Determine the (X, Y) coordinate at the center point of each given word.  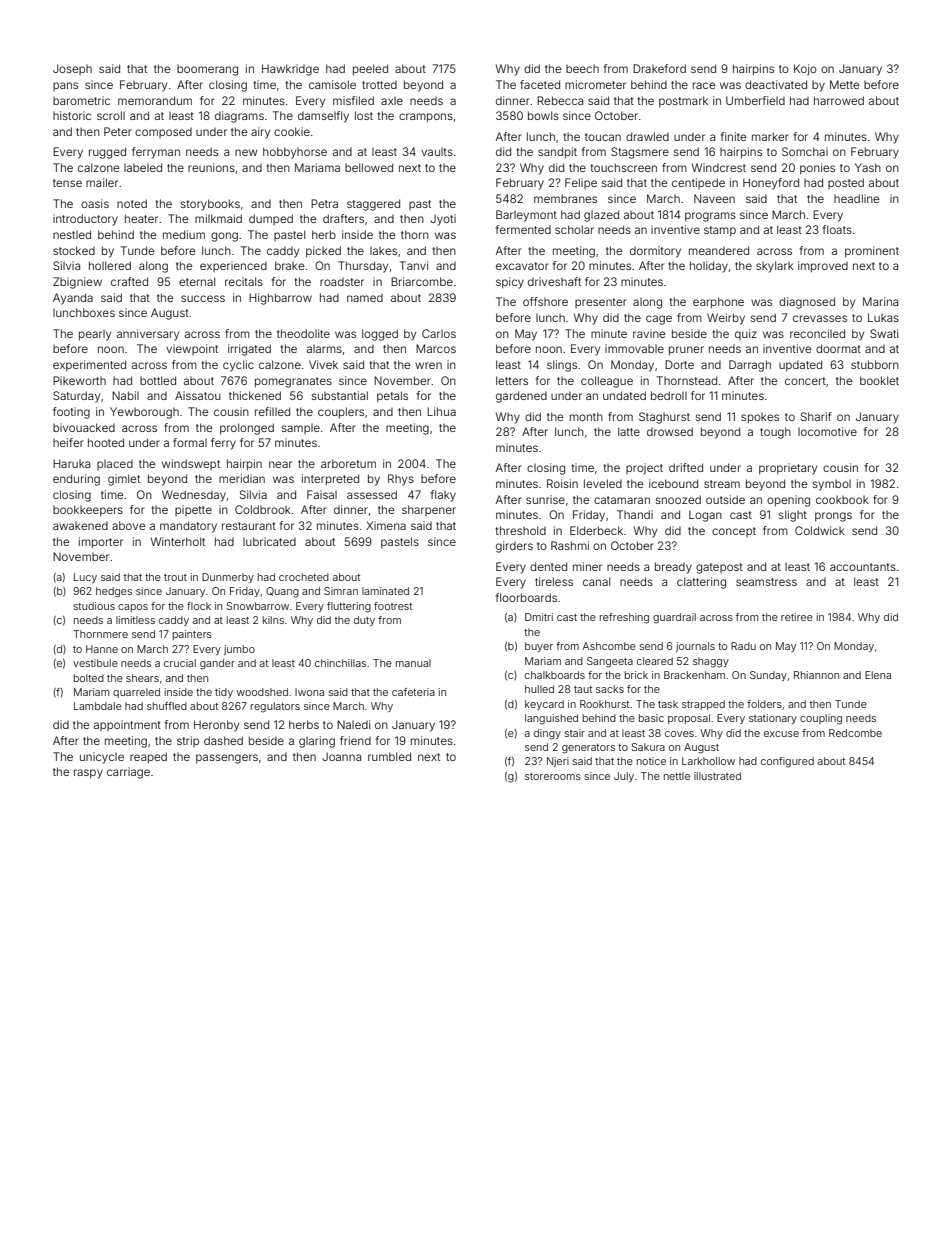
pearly (95, 335)
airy (260, 133)
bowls (543, 115)
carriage (128, 773)
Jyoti (443, 220)
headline (856, 198)
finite (733, 136)
